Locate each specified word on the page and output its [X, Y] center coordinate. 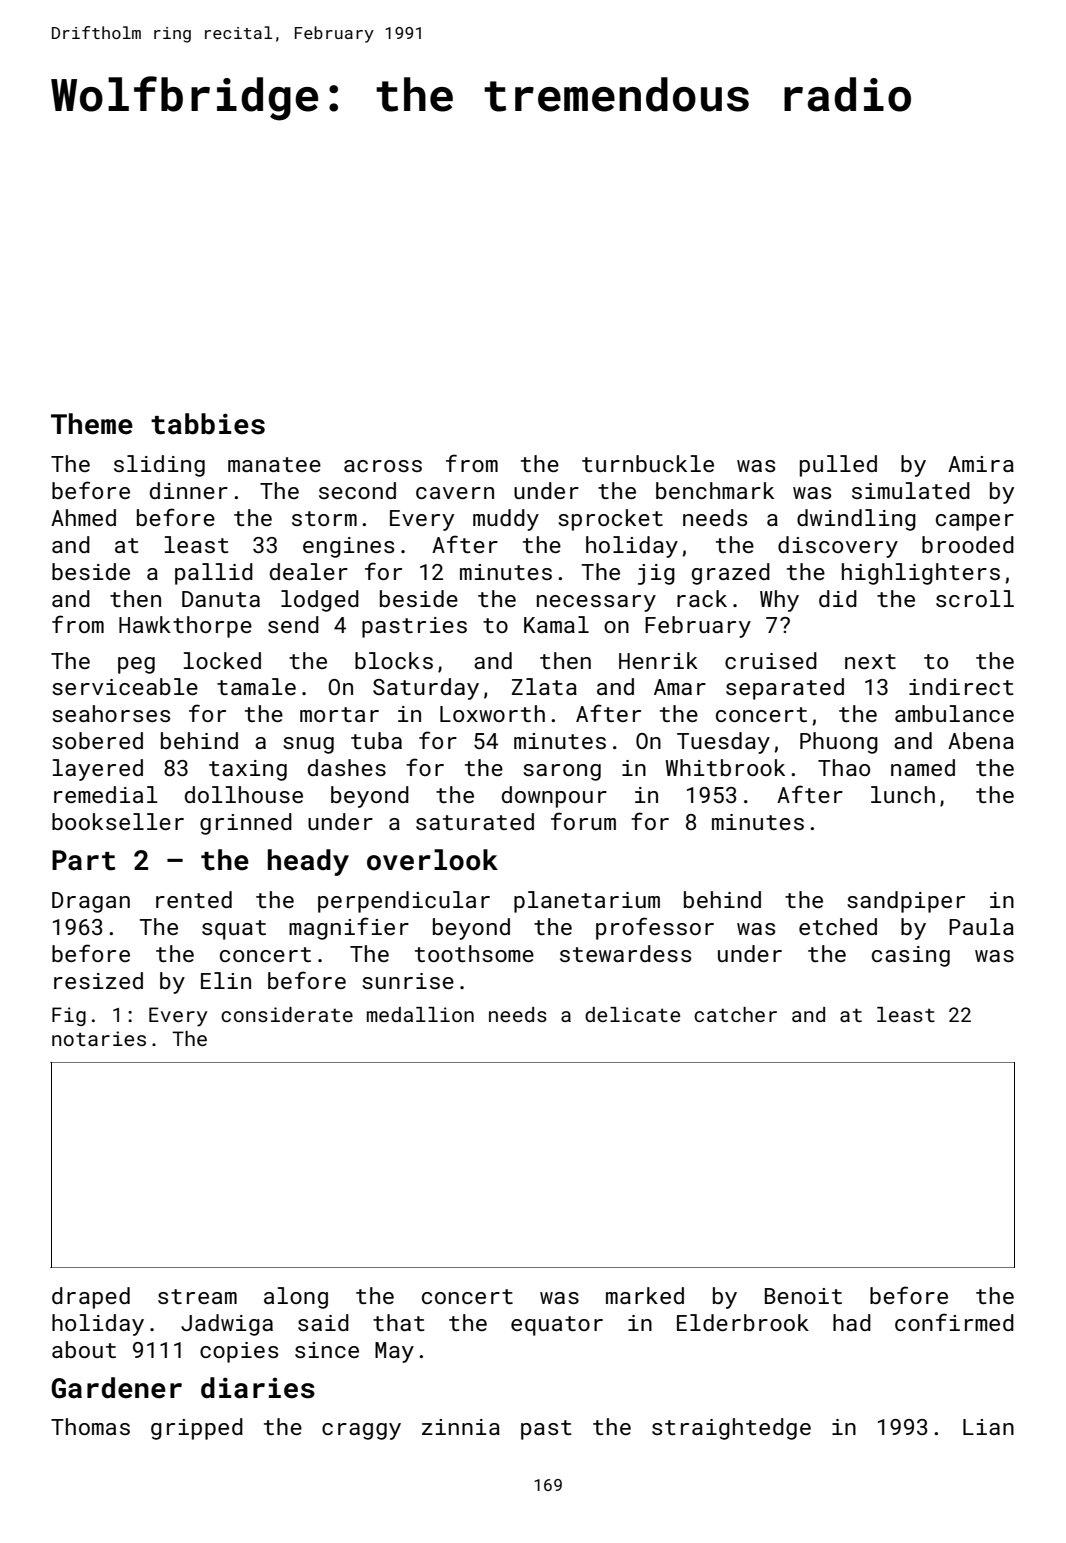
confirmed [954, 1322]
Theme [92, 424]
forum [583, 821]
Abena [981, 740]
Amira [981, 464]
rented [194, 899]
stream [197, 1296]
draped [91, 1298]
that [399, 1322]
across [383, 466]
